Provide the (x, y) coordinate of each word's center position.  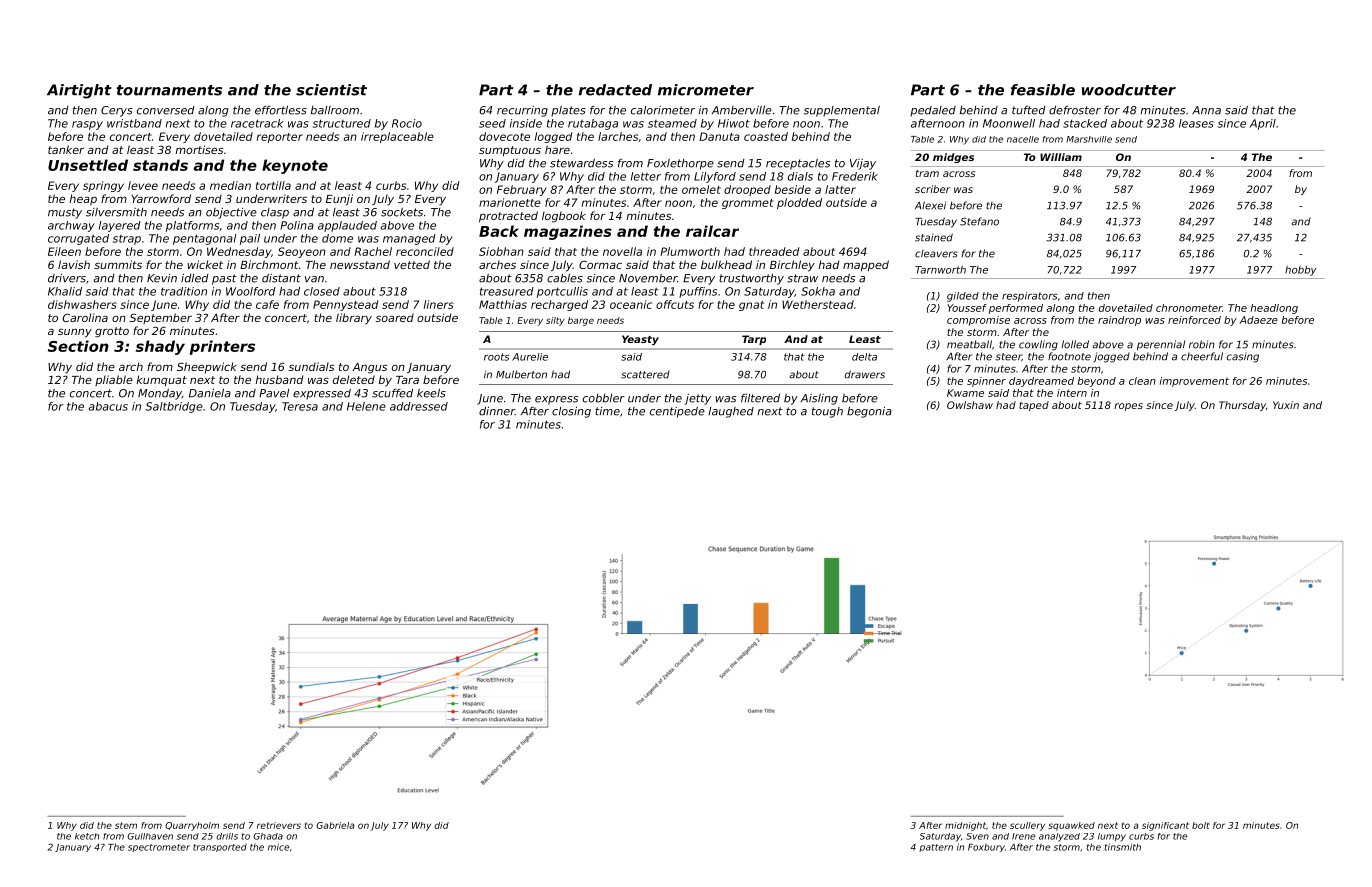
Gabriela (335, 825)
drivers (67, 278)
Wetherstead (818, 304)
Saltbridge (174, 407)
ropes (1128, 407)
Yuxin (1286, 405)
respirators (1030, 297)
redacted (615, 90)
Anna (1206, 110)
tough (827, 412)
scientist (331, 90)
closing (571, 412)
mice (278, 847)
